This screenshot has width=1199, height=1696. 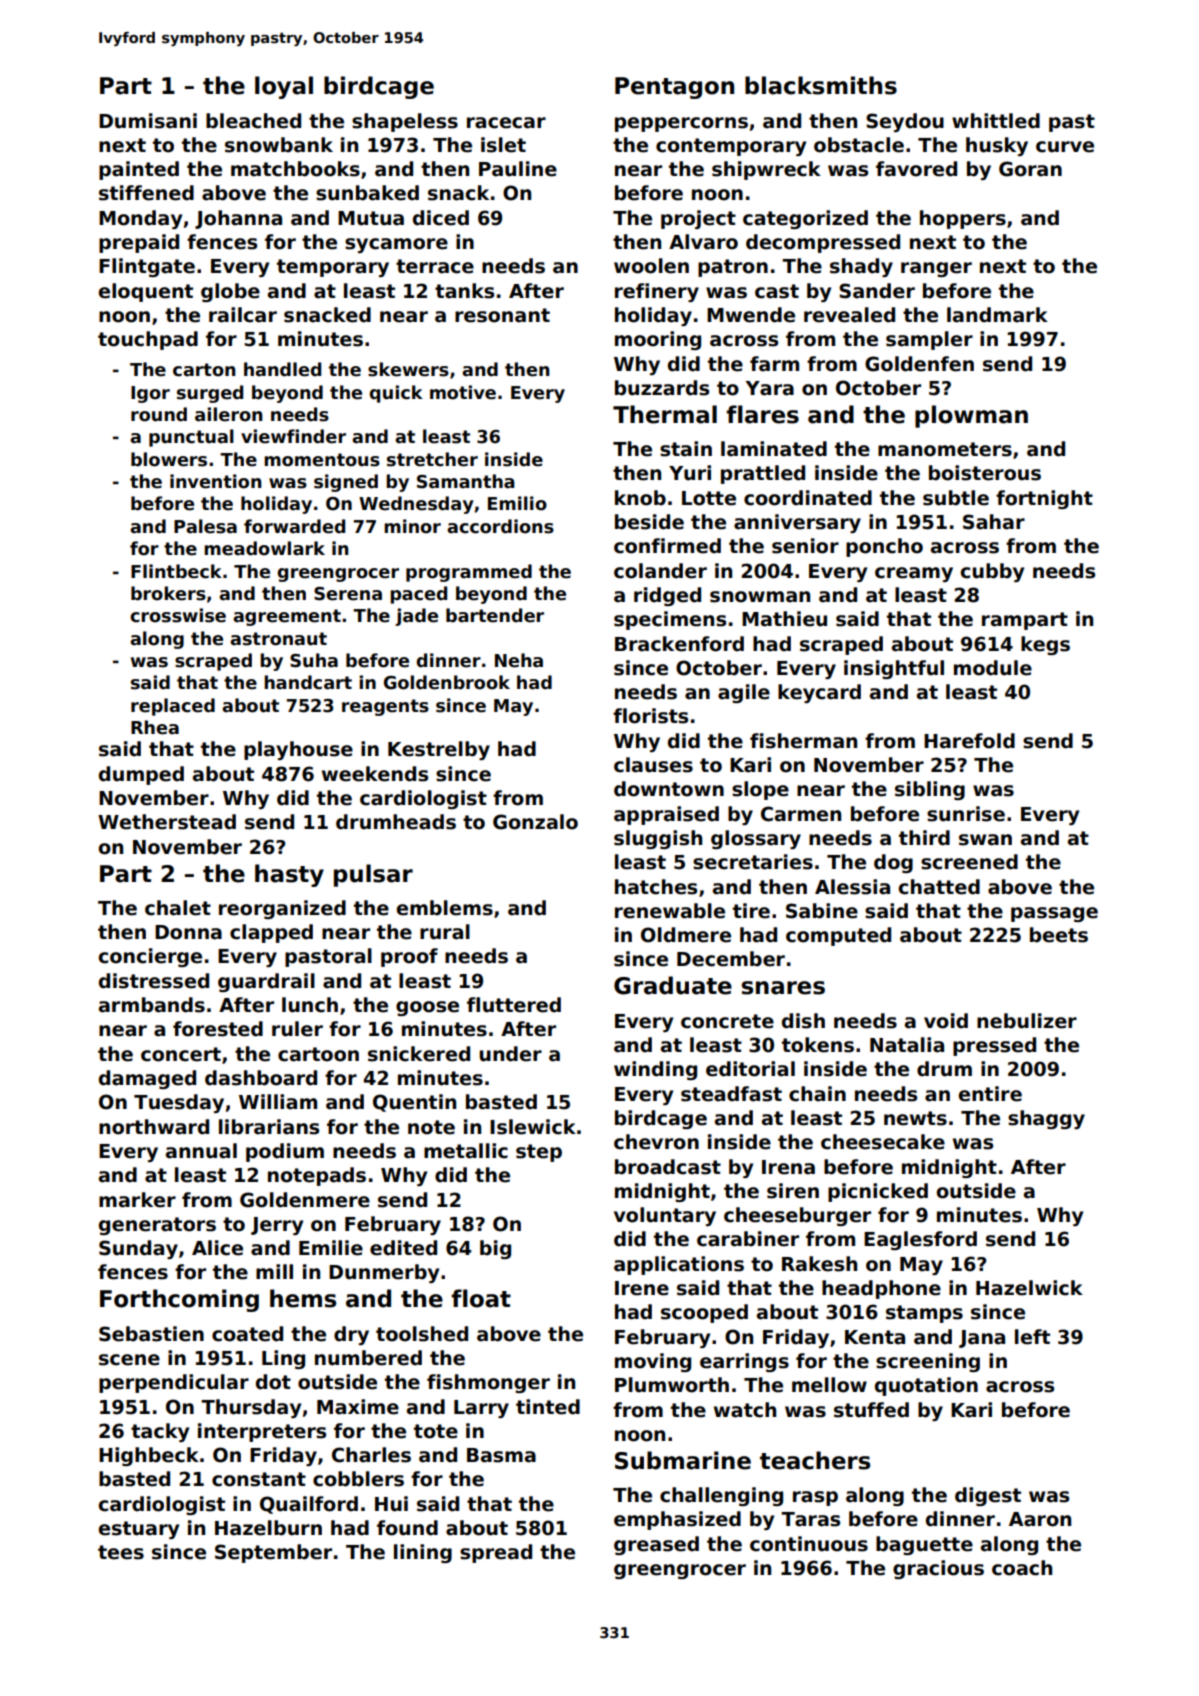 I want to click on eloquent, so click(x=146, y=292).
